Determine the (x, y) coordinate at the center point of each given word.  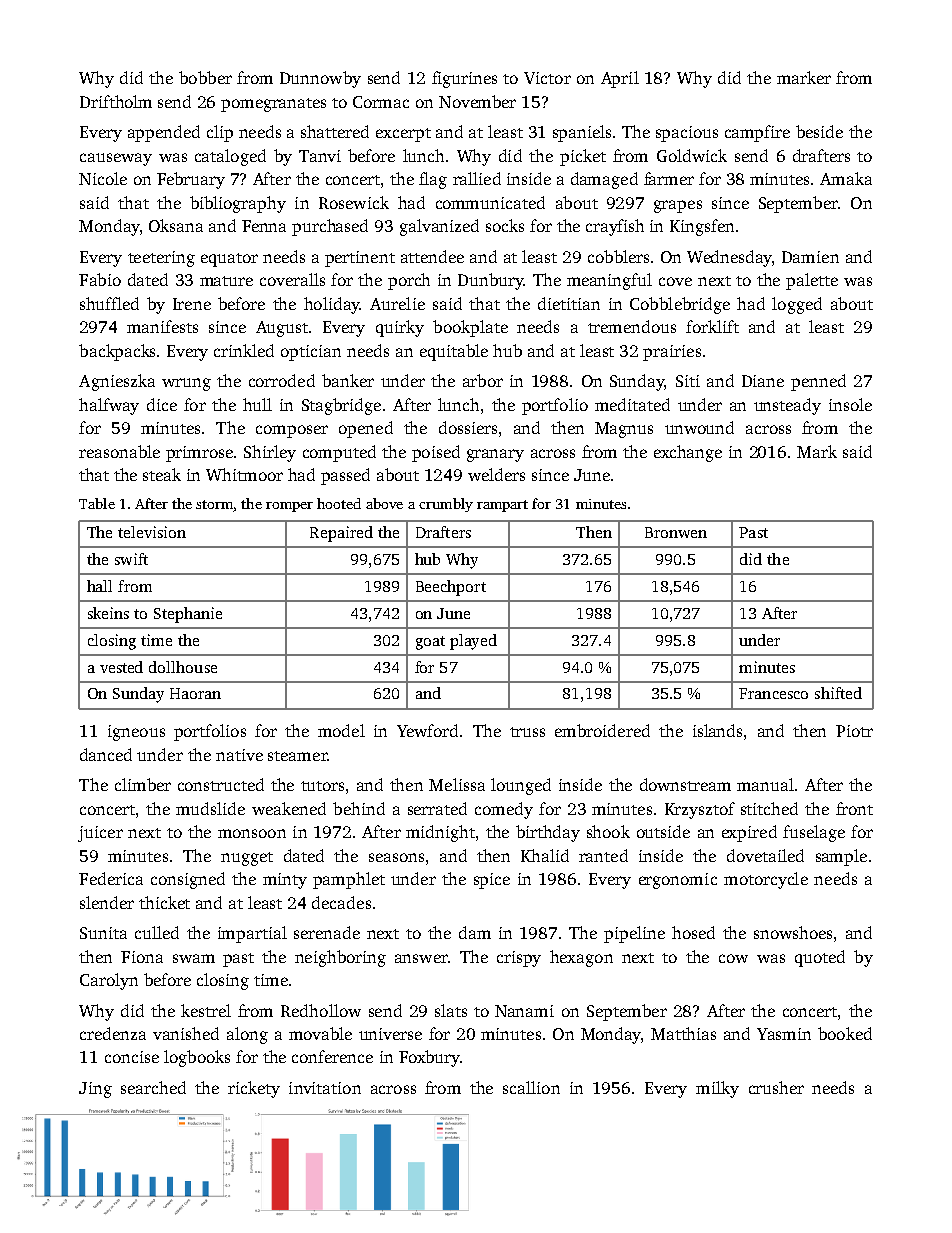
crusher (776, 1087)
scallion (531, 1087)
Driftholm (116, 101)
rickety (254, 1089)
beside (819, 131)
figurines (464, 79)
